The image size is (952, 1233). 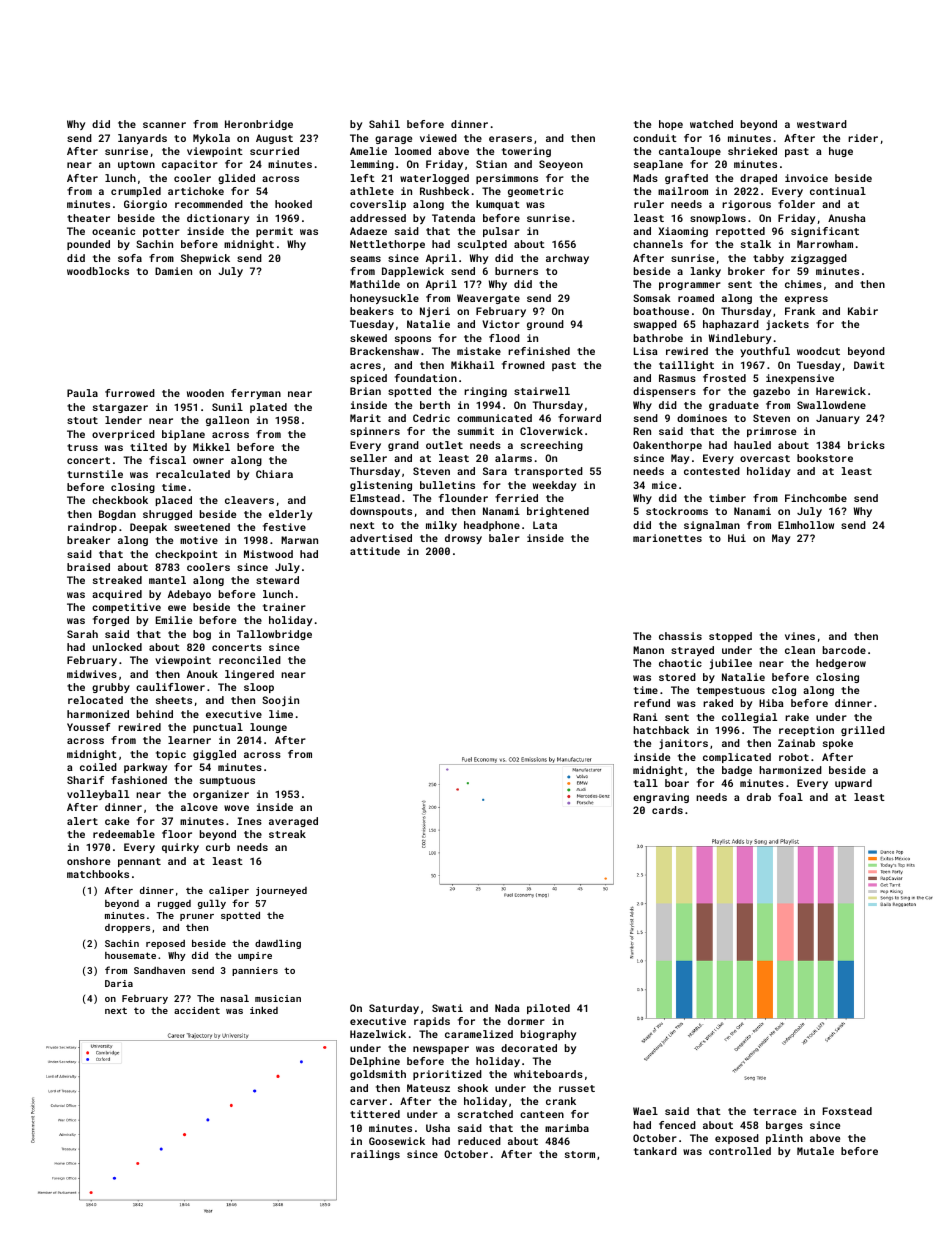 I want to click on attitude, so click(x=375, y=551).
